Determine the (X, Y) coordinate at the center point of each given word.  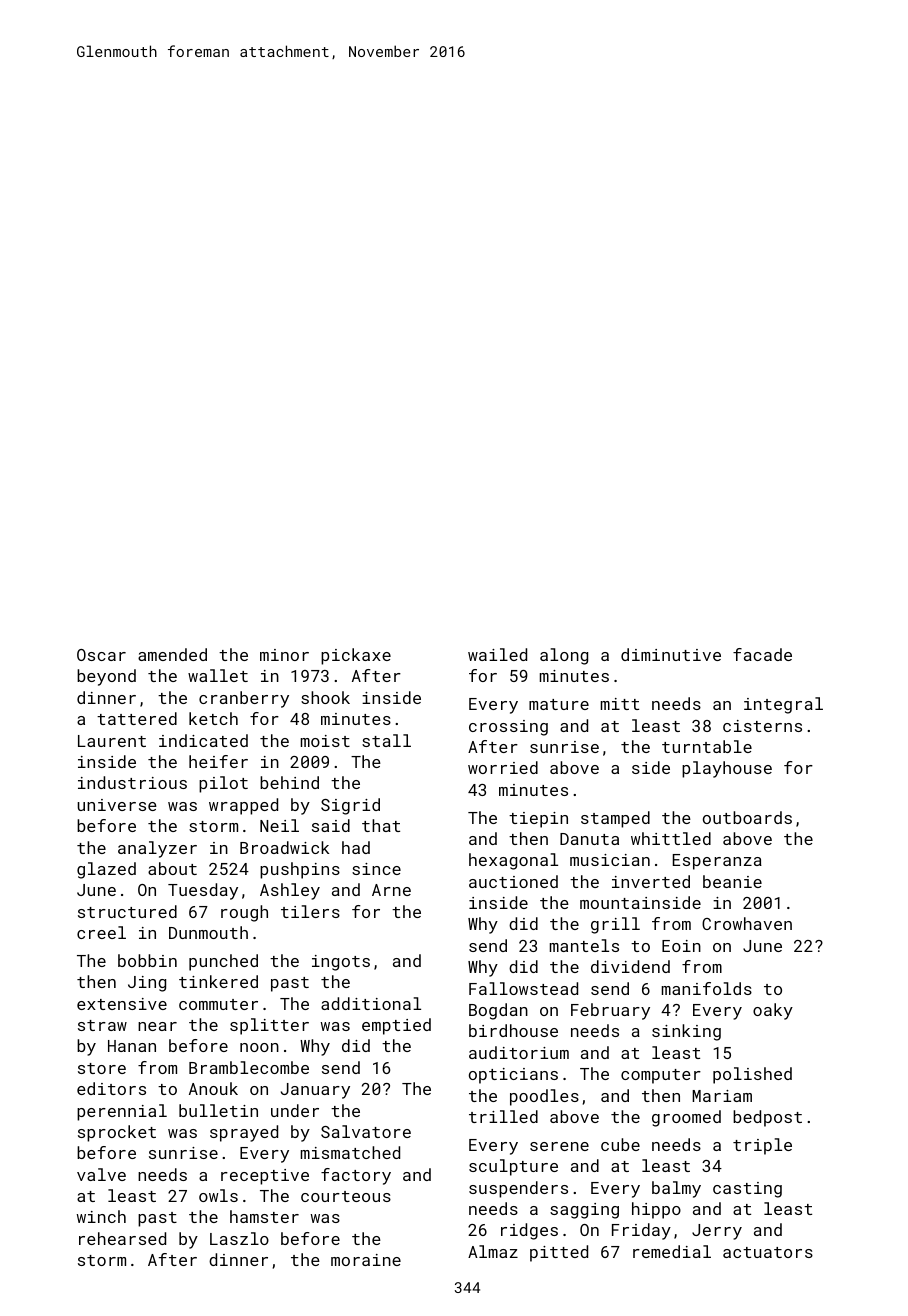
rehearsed (122, 1238)
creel (101, 932)
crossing (508, 728)
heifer (218, 761)
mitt (620, 704)
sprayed (244, 1133)
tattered (137, 718)
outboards (747, 817)
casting (747, 1190)
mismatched (350, 1152)
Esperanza (717, 862)
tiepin (538, 820)
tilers (310, 911)
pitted (559, 1253)
